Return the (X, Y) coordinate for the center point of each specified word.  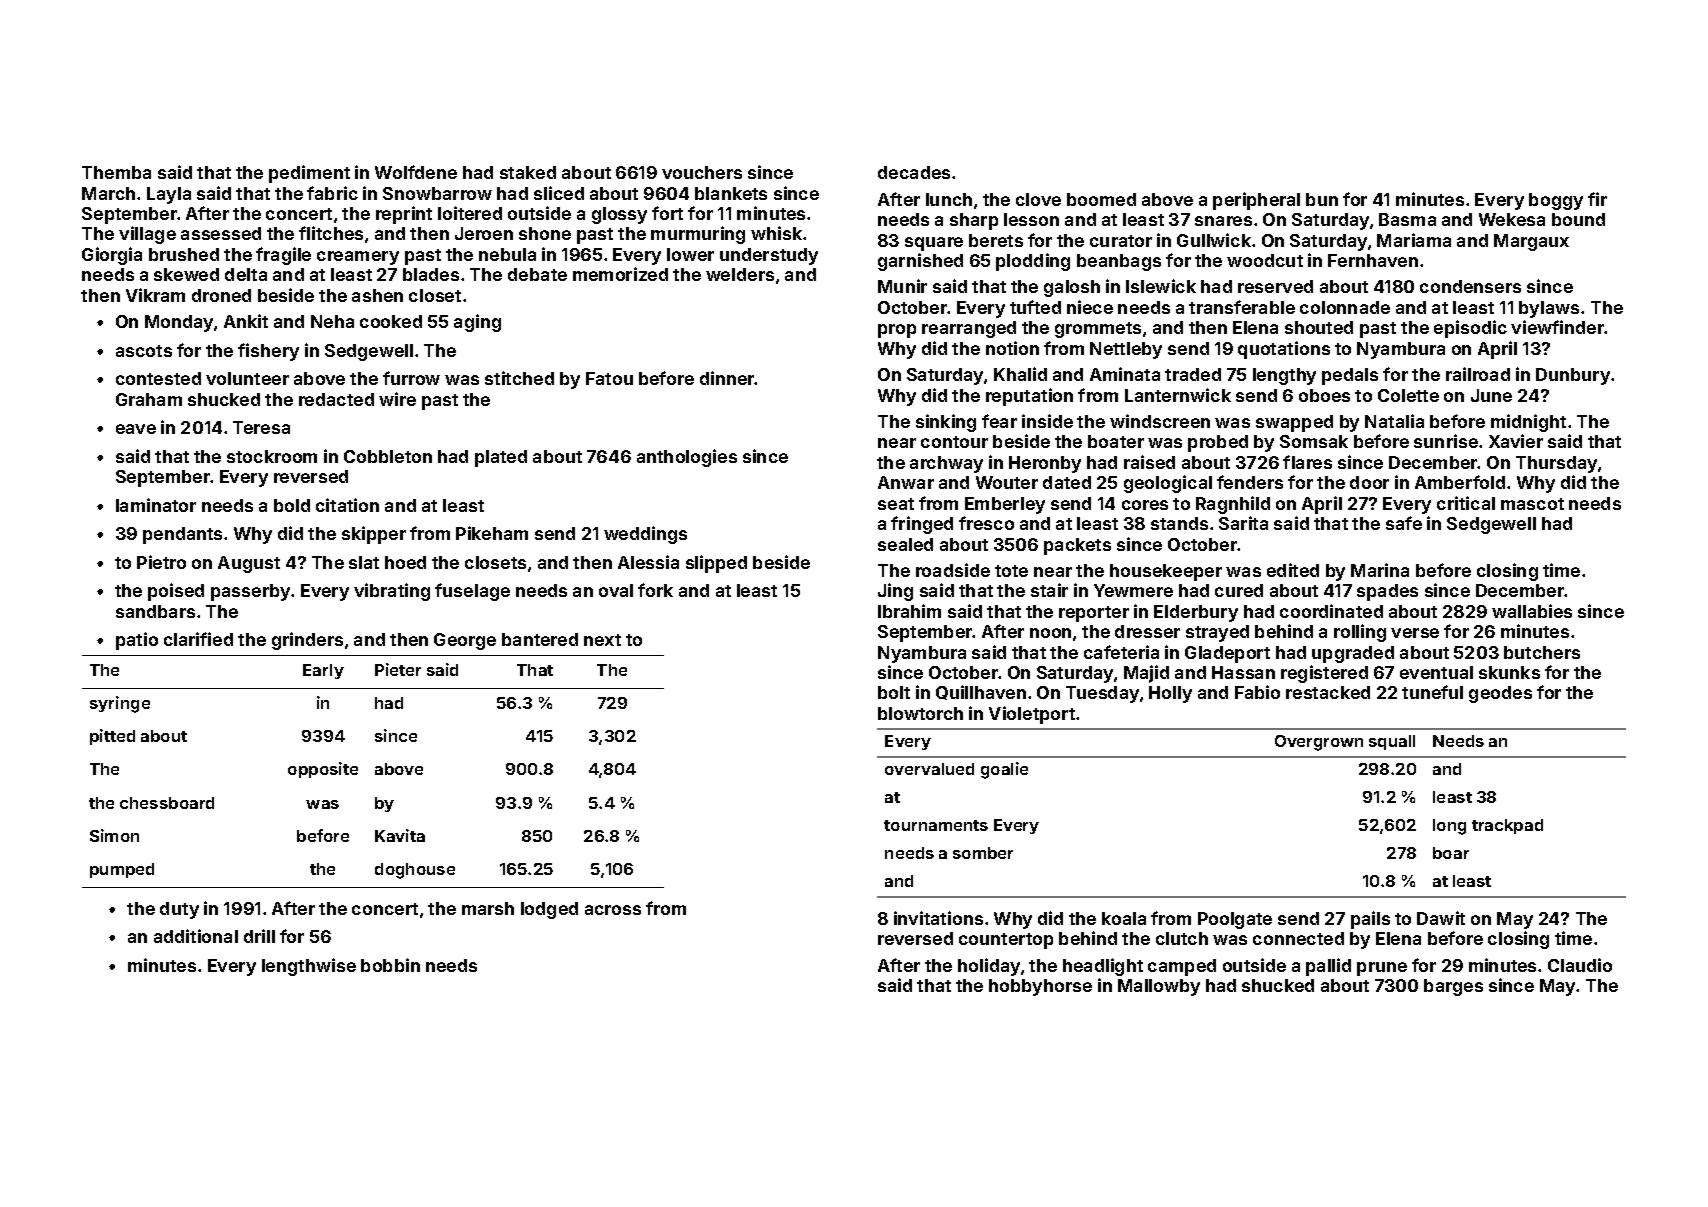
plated (501, 458)
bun (1322, 199)
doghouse (415, 871)
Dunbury (1573, 376)
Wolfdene (416, 172)
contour (954, 442)
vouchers (702, 172)
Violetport (1032, 715)
